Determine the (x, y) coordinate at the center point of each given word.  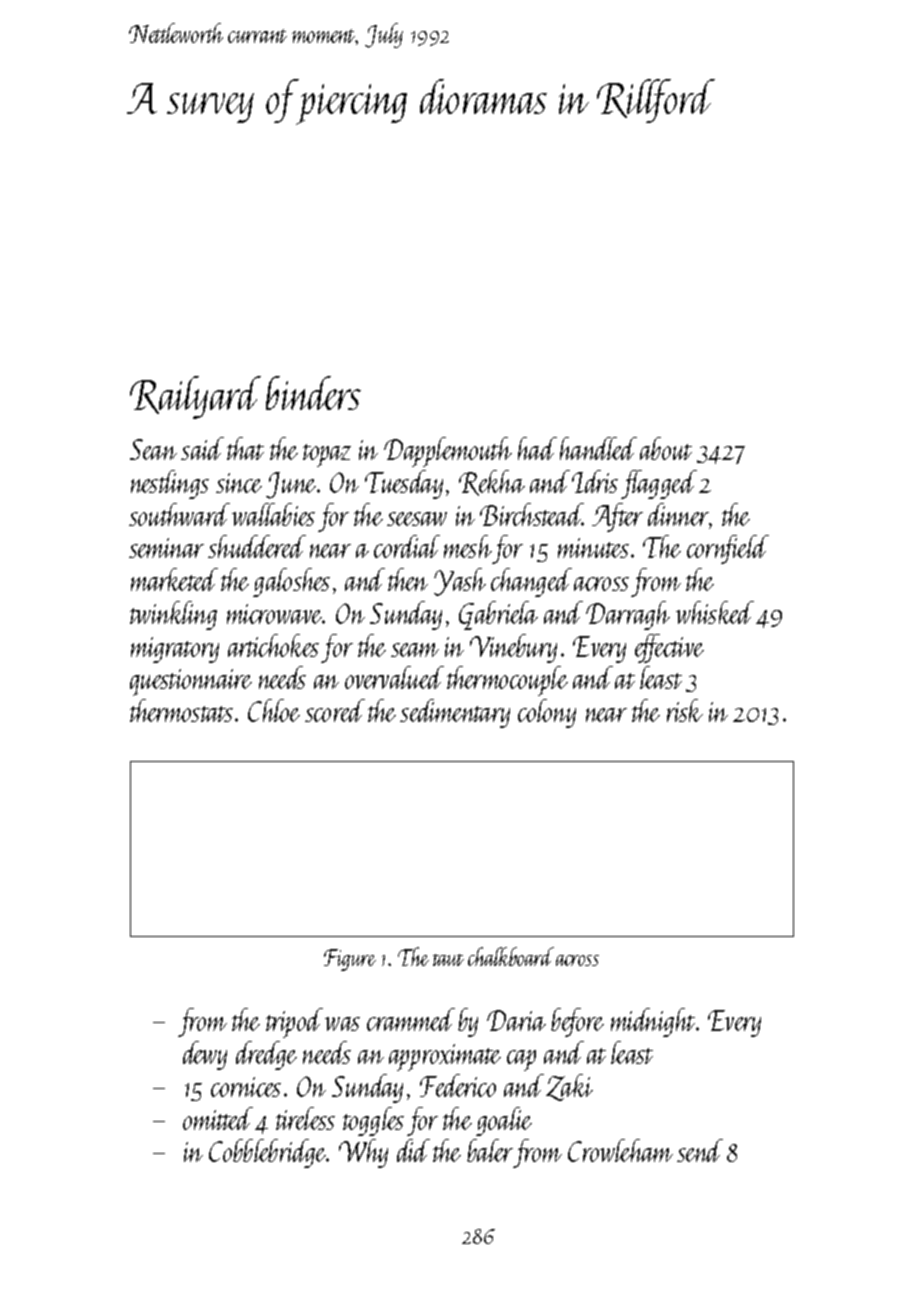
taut (448, 960)
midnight (653, 1022)
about (666, 448)
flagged (659, 484)
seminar (166, 548)
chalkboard (511, 956)
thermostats (181, 710)
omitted (218, 1118)
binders (313, 393)
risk (685, 710)
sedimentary (455, 713)
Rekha (492, 483)
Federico (458, 1085)
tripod (294, 1023)
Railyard (195, 397)
